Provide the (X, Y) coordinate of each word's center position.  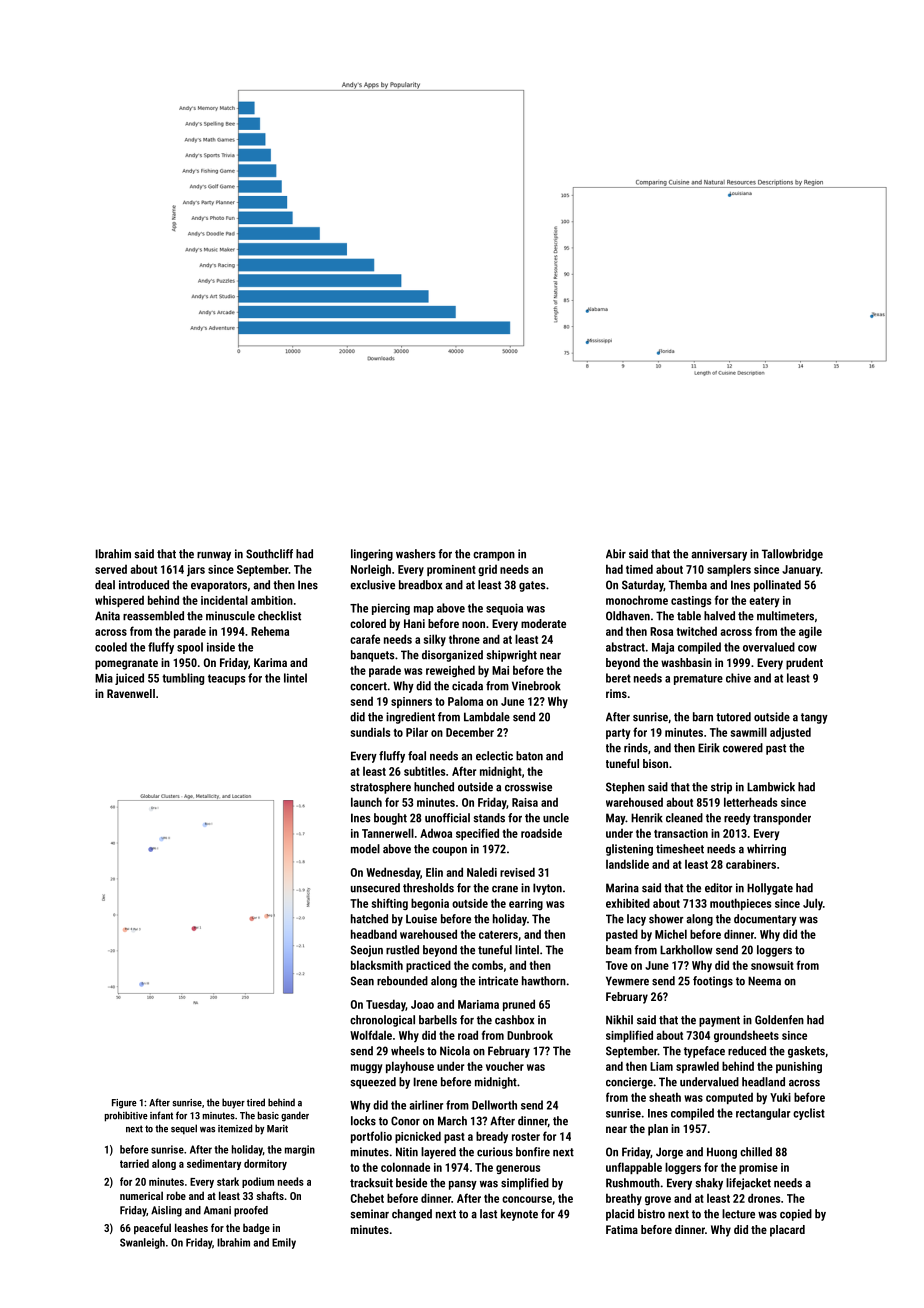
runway (214, 556)
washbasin (686, 662)
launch (366, 802)
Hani (414, 623)
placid (620, 1215)
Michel (671, 934)
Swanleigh (142, 1243)
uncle (556, 818)
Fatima (622, 1229)
